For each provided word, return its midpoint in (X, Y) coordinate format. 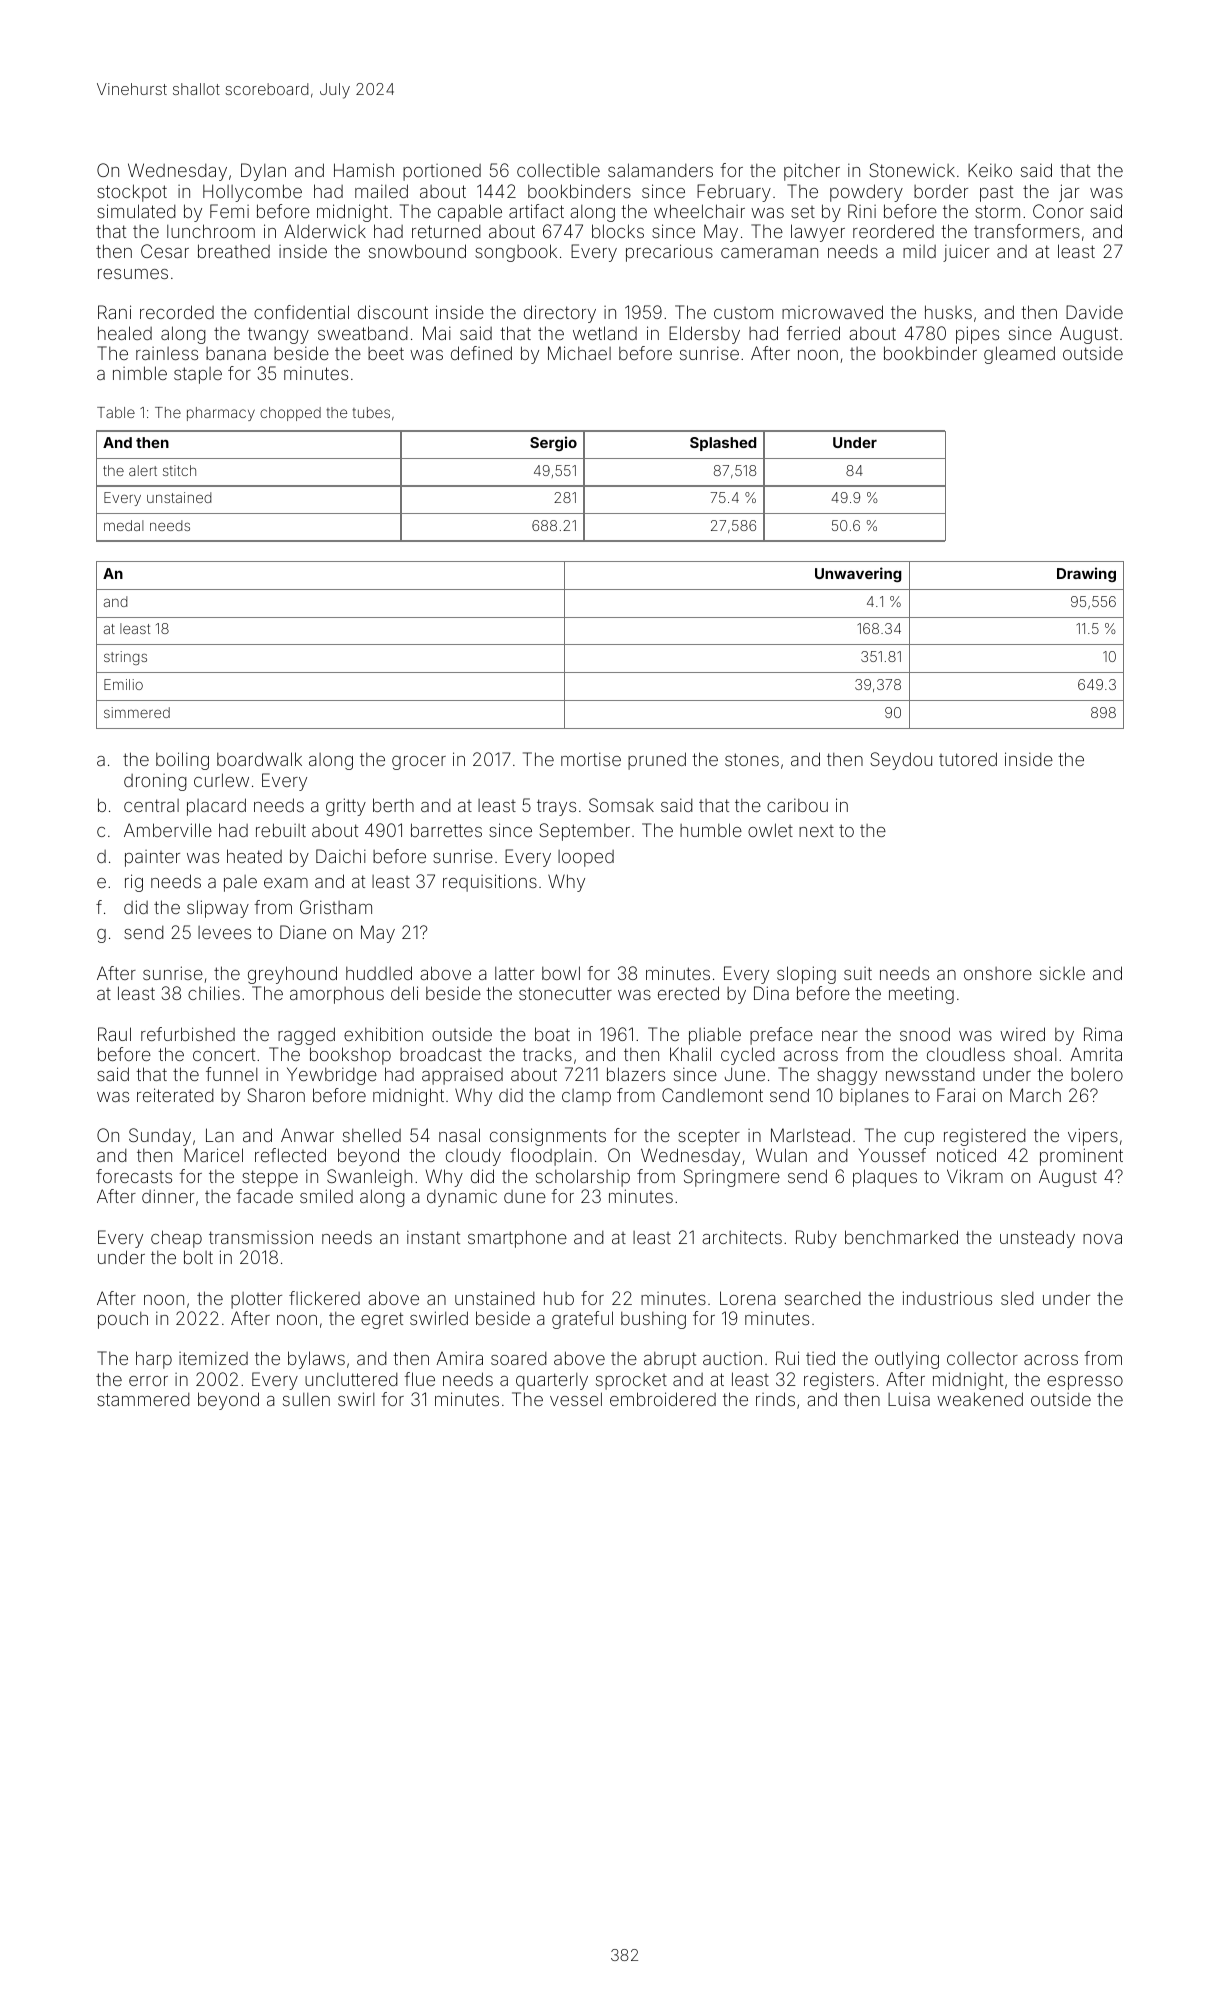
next (816, 831)
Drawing (1086, 574)
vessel (576, 1399)
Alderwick (325, 231)
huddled (379, 973)
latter (514, 973)
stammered (143, 1399)
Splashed (723, 444)
